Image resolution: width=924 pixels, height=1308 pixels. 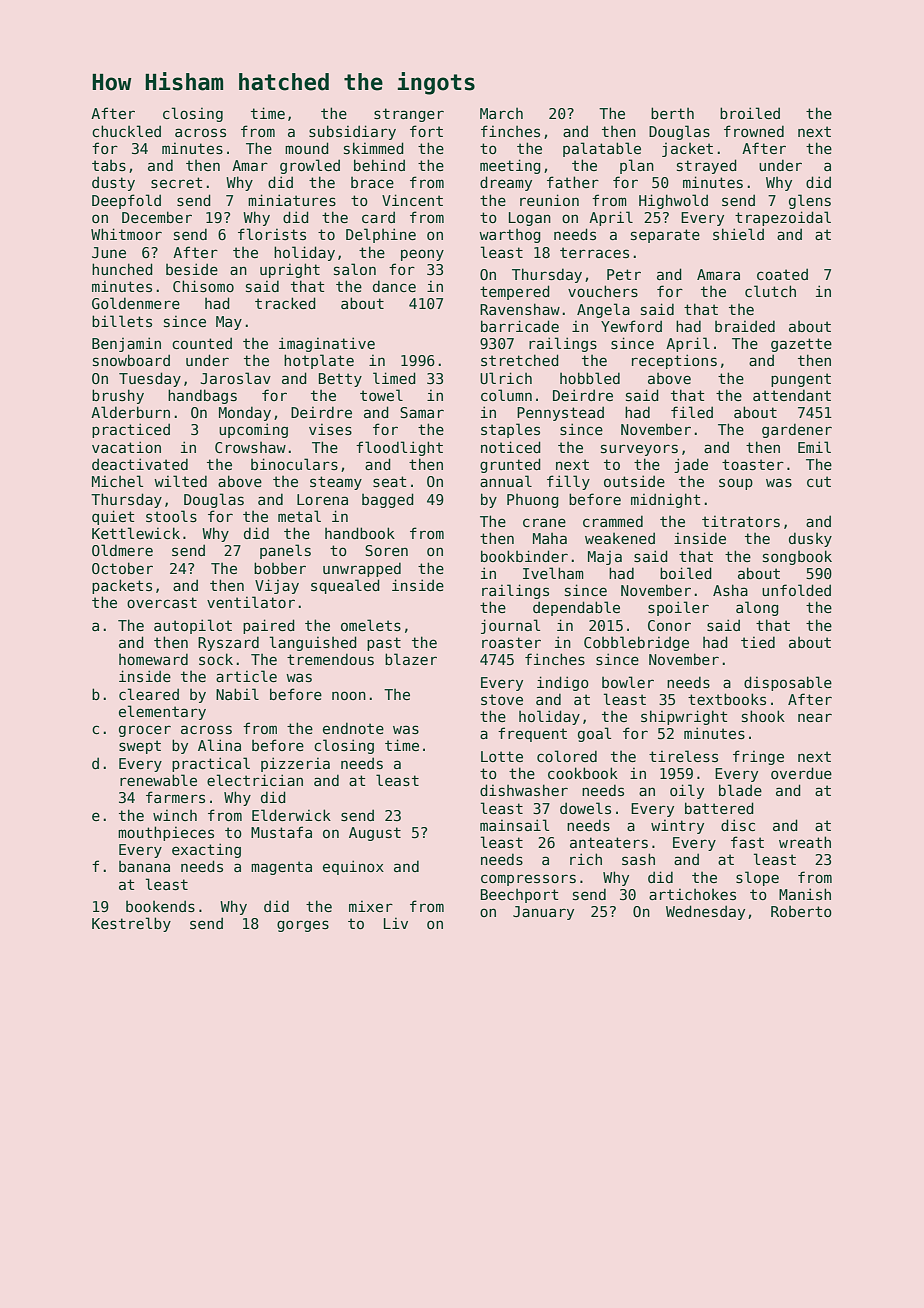 What do you see at coordinates (144, 866) in the screenshot?
I see `banana` at bounding box center [144, 866].
